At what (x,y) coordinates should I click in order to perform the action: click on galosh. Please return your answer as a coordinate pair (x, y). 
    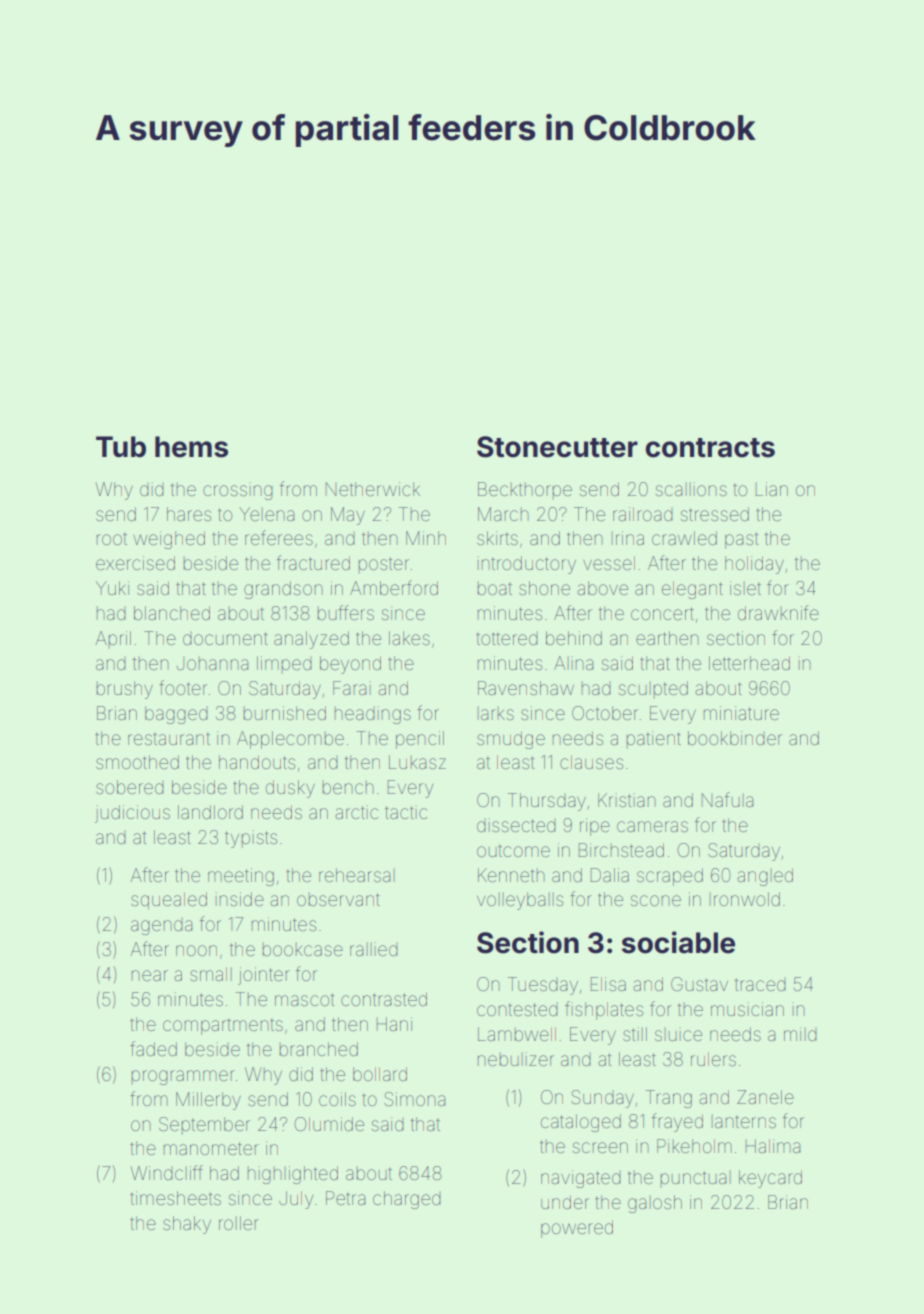
    Looking at the image, I should click on (655, 1204).
